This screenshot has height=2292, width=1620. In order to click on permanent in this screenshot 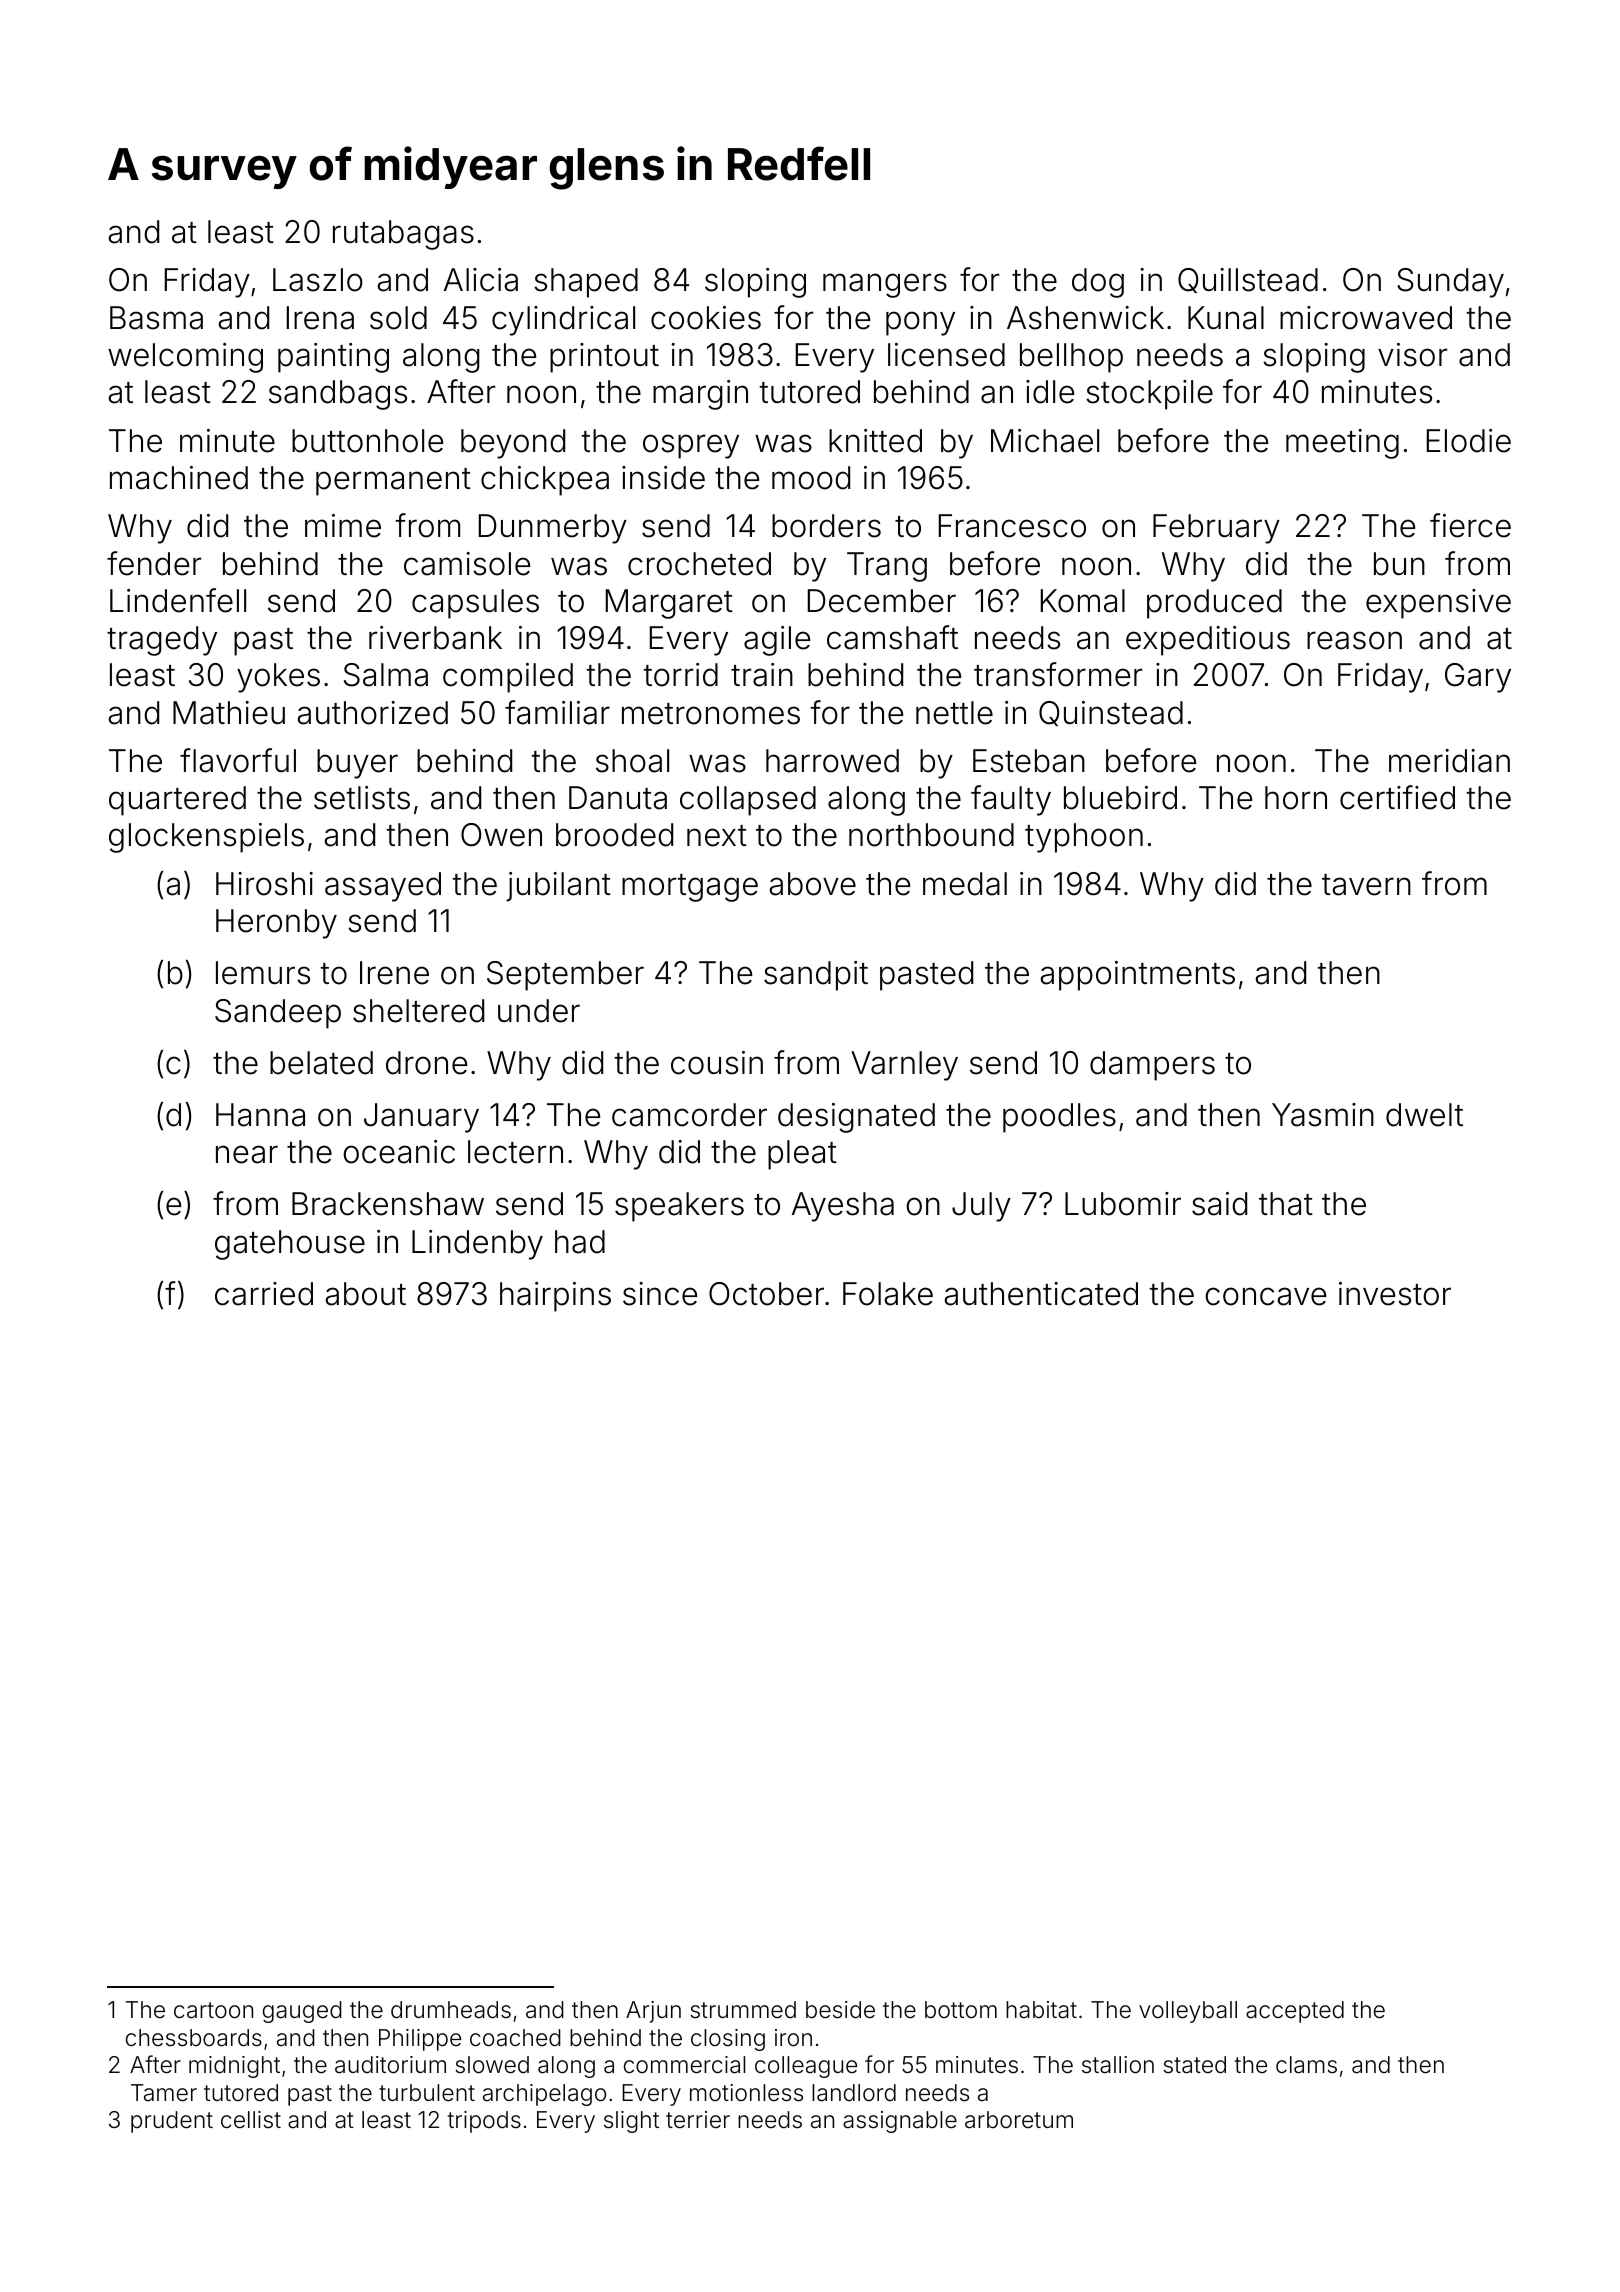, I will do `click(393, 482)`.
